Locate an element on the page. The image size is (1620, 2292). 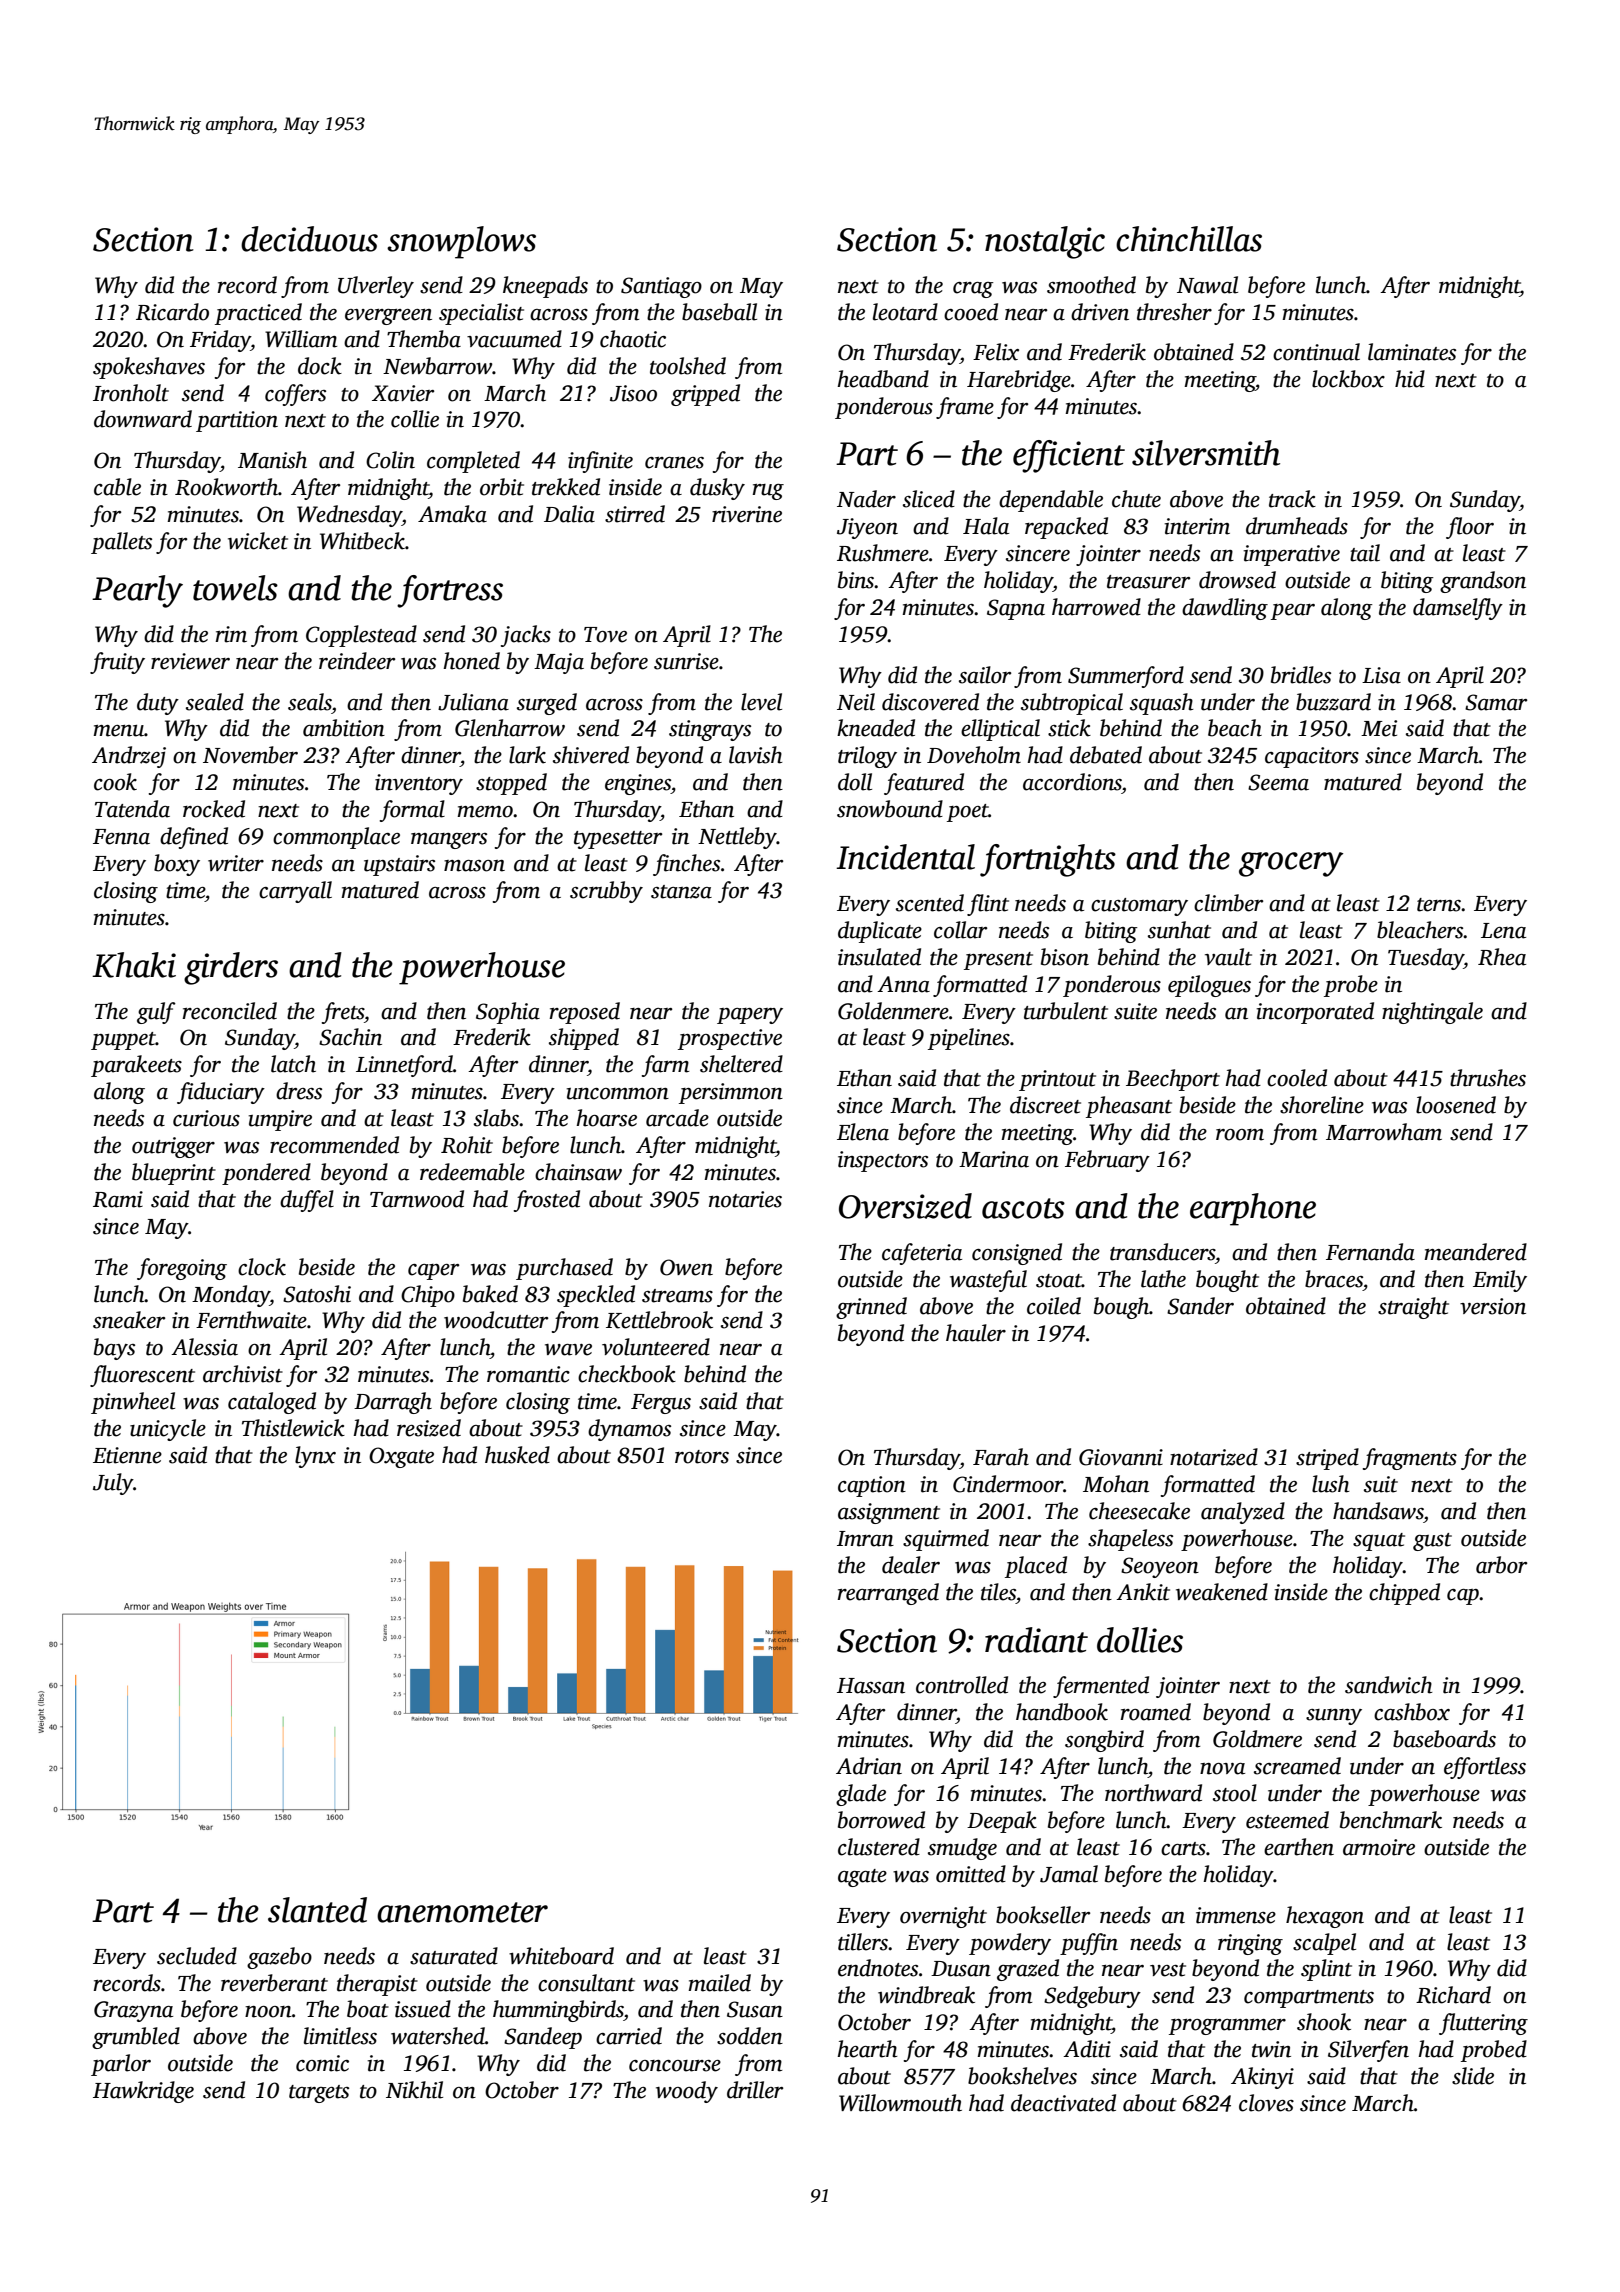
continual is located at coordinates (1316, 352).
